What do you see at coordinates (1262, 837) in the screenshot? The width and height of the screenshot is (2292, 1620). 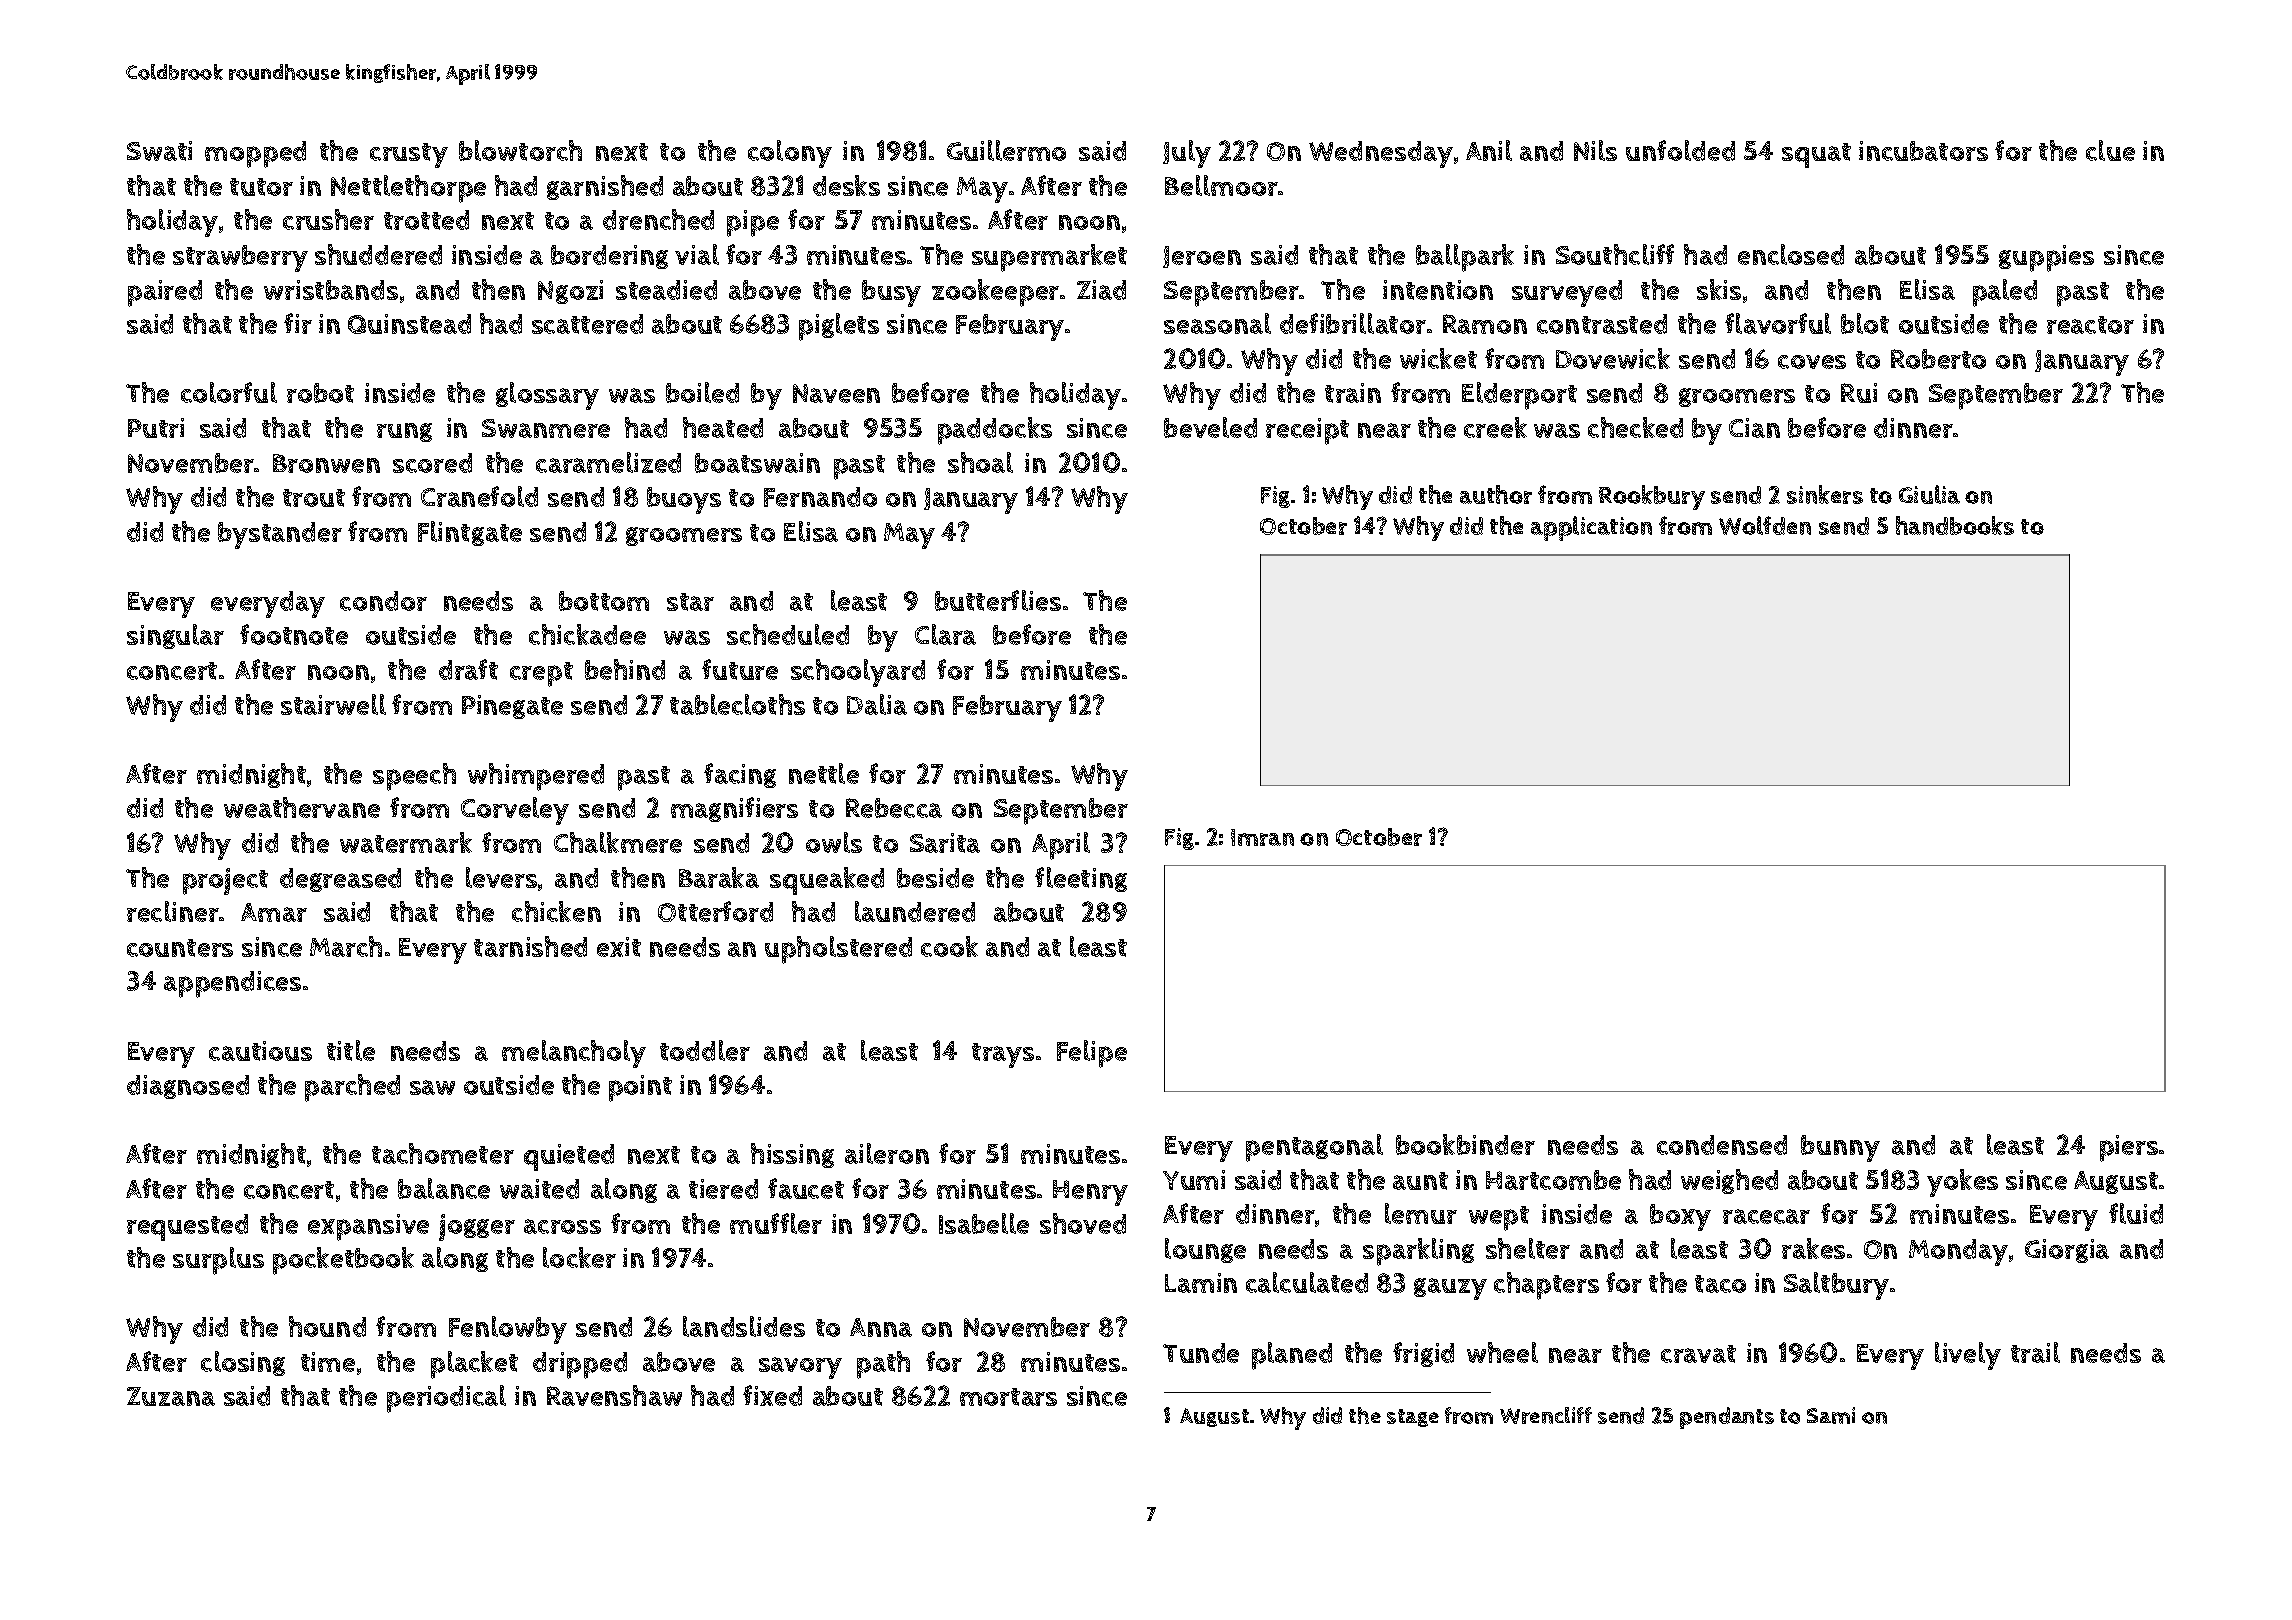 I see `Imran` at bounding box center [1262, 837].
